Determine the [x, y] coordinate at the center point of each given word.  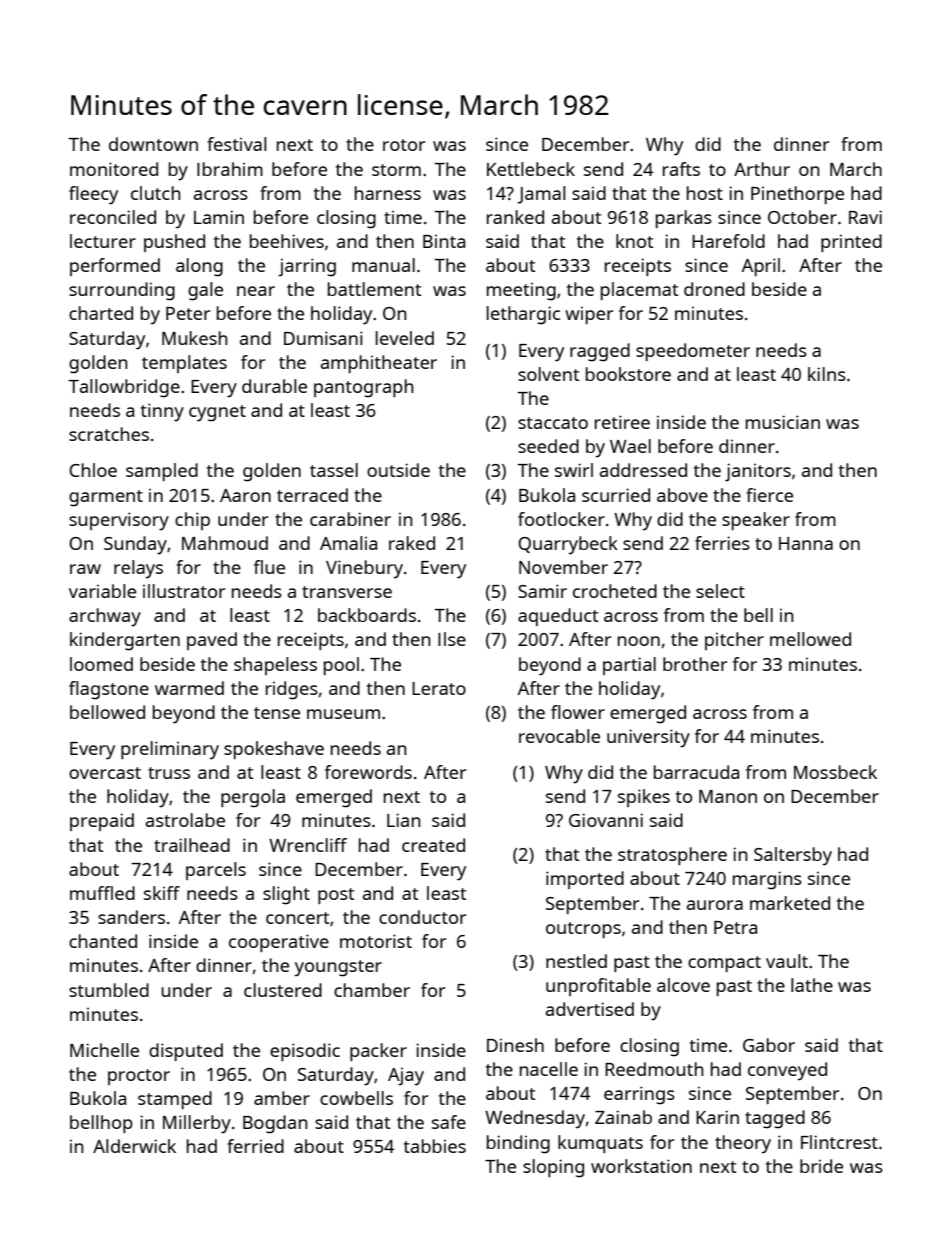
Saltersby [793, 856]
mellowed [810, 639]
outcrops [583, 930]
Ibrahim [230, 169]
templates [184, 364]
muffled [102, 893]
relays [138, 569]
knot [634, 241]
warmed [189, 688]
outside [398, 470]
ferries [722, 543]
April [761, 267]
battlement [374, 289]
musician [783, 422]
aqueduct [558, 617]
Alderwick [134, 1146]
